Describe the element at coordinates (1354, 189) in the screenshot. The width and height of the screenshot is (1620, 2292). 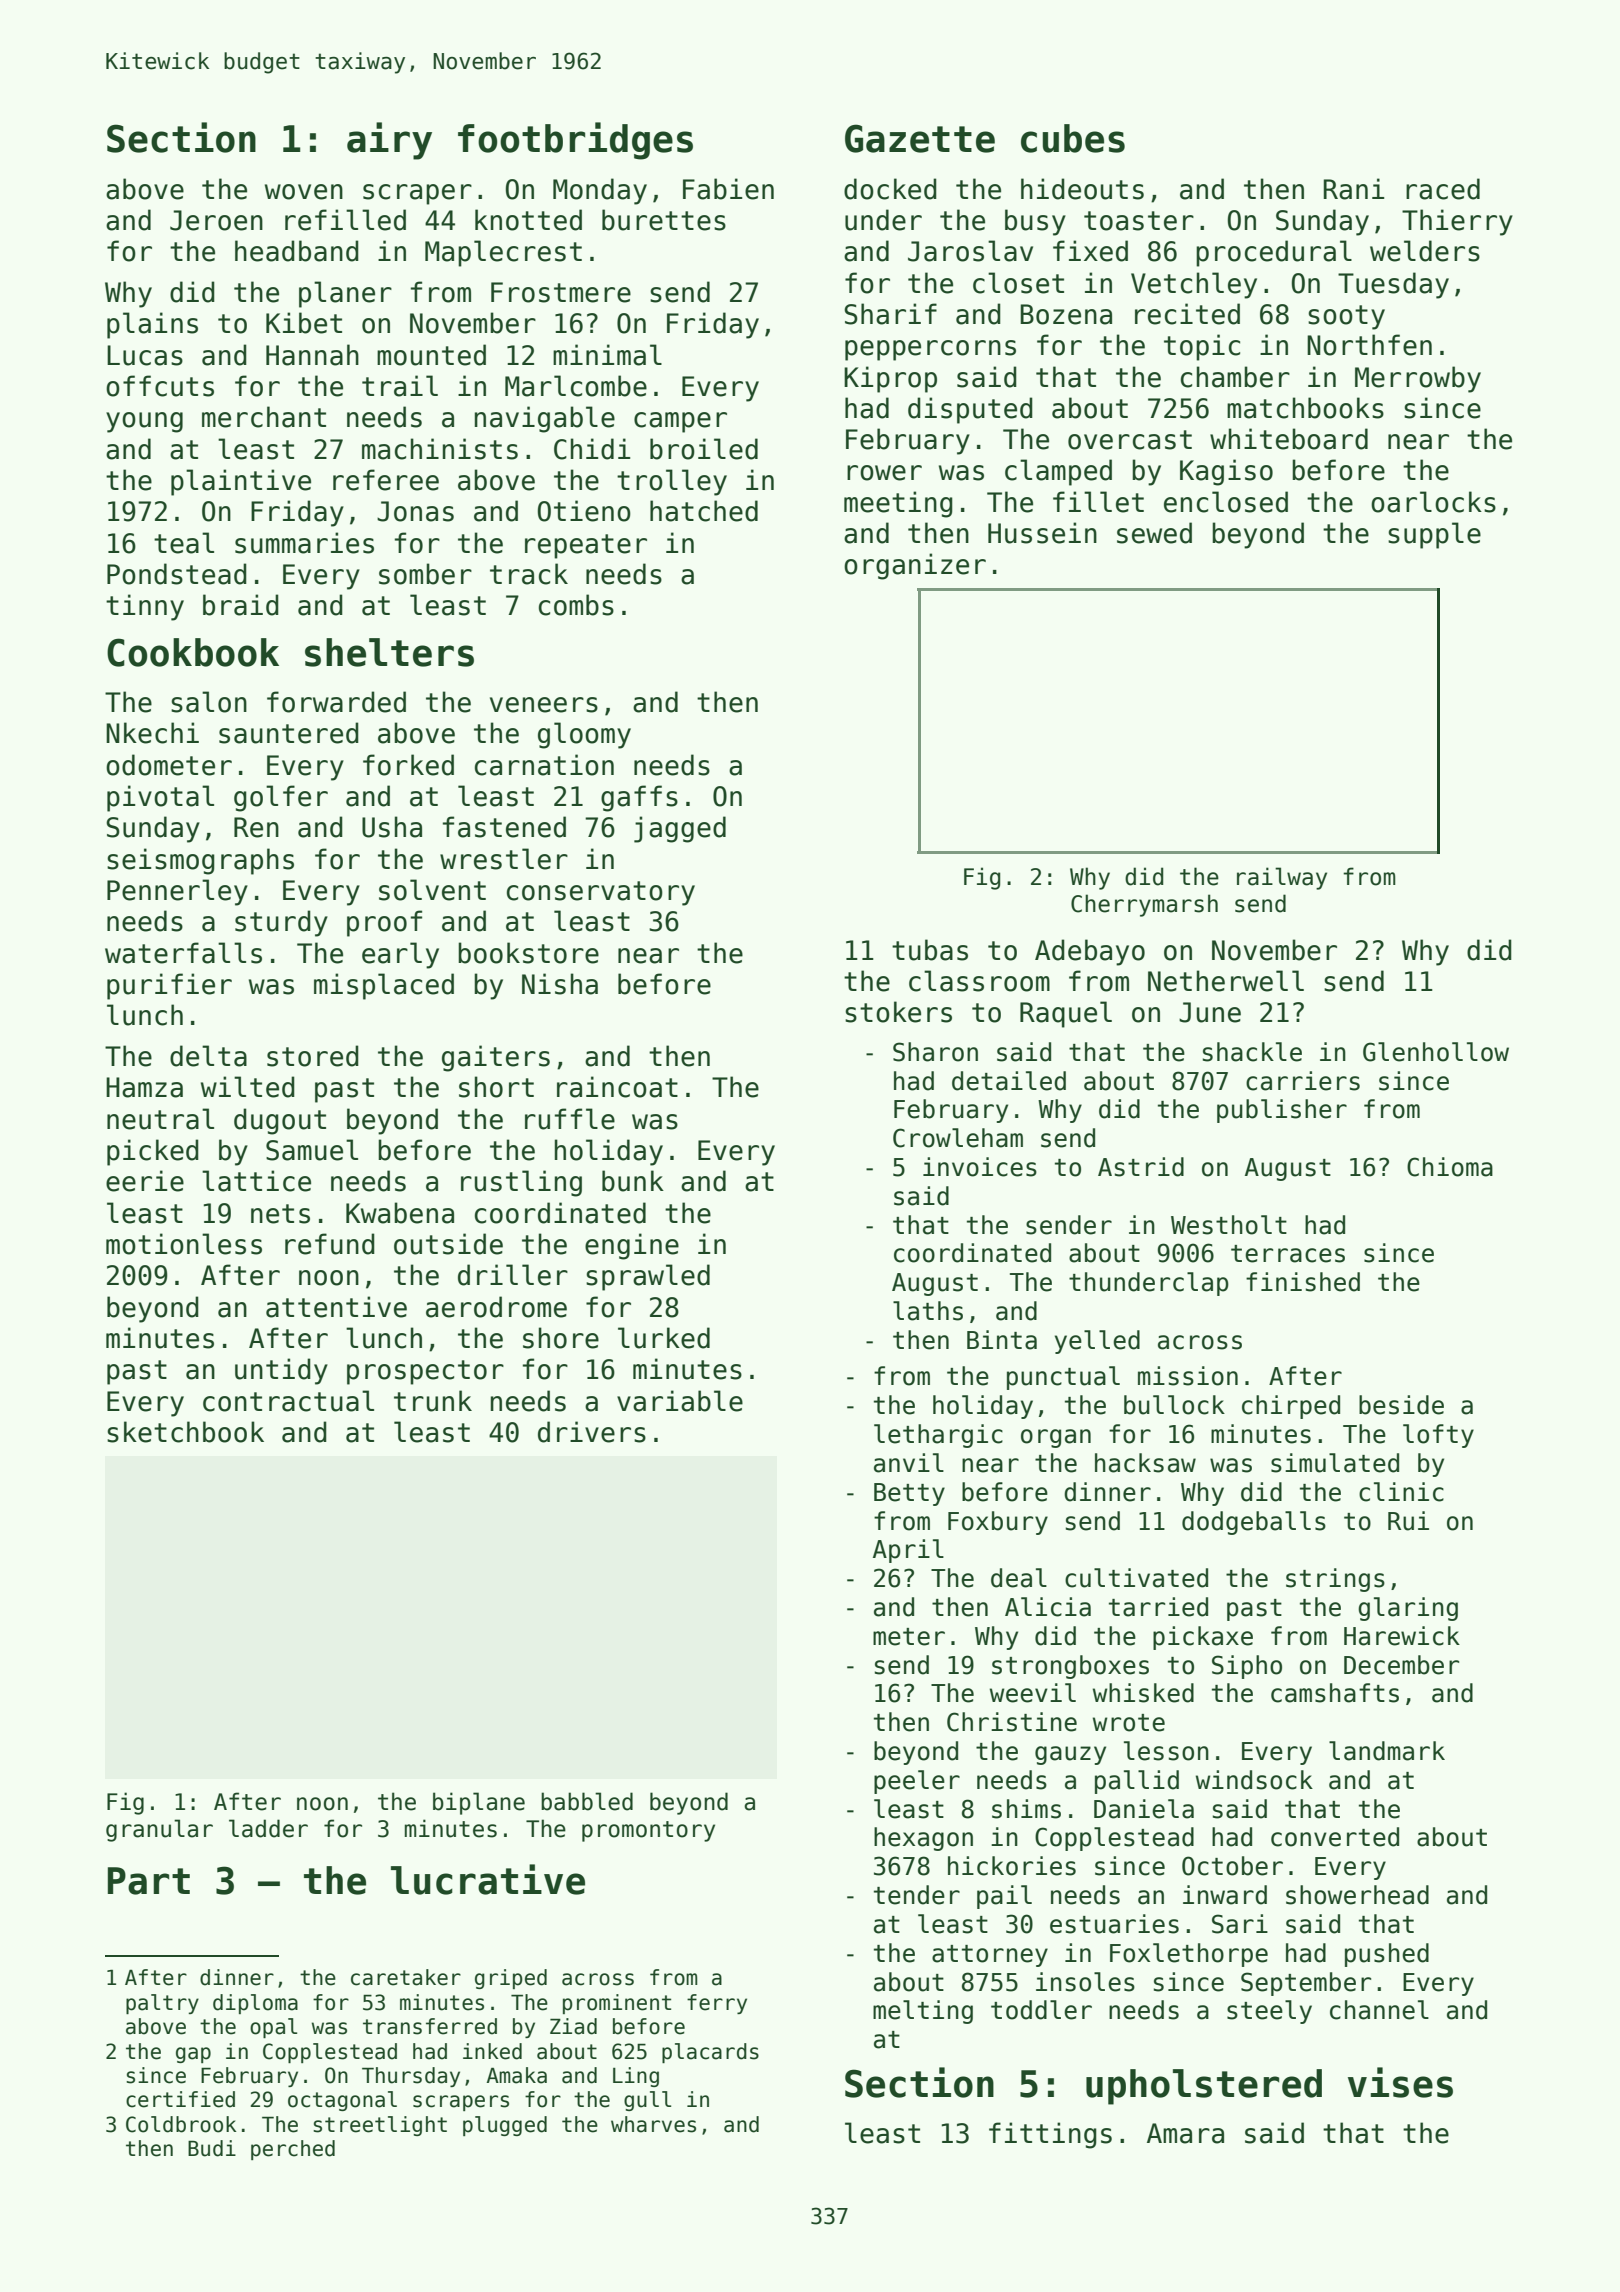
I see `Rani` at that location.
